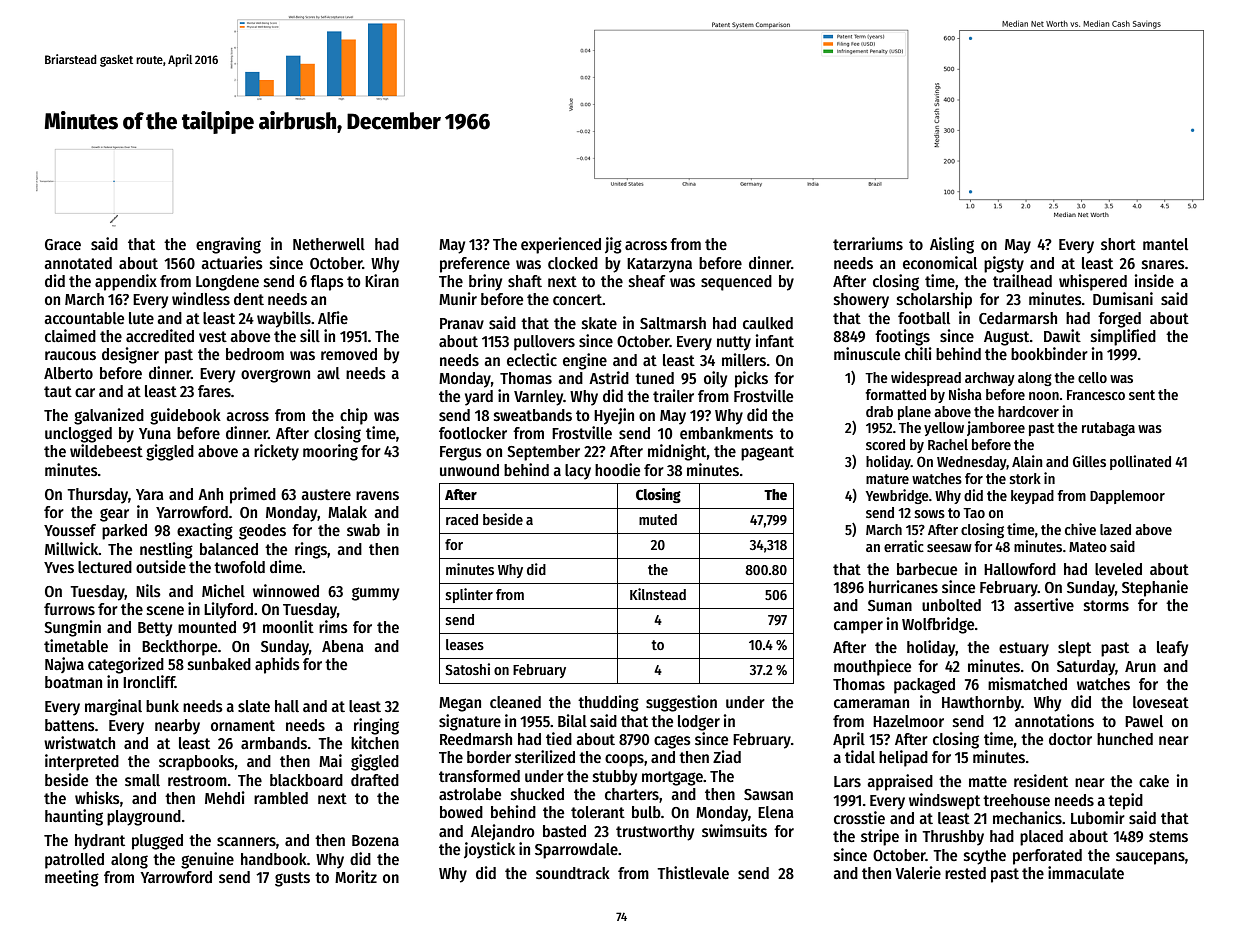 This screenshot has width=1233, height=952. Describe the element at coordinates (1125, 801) in the screenshot. I see `tepid` at that location.
